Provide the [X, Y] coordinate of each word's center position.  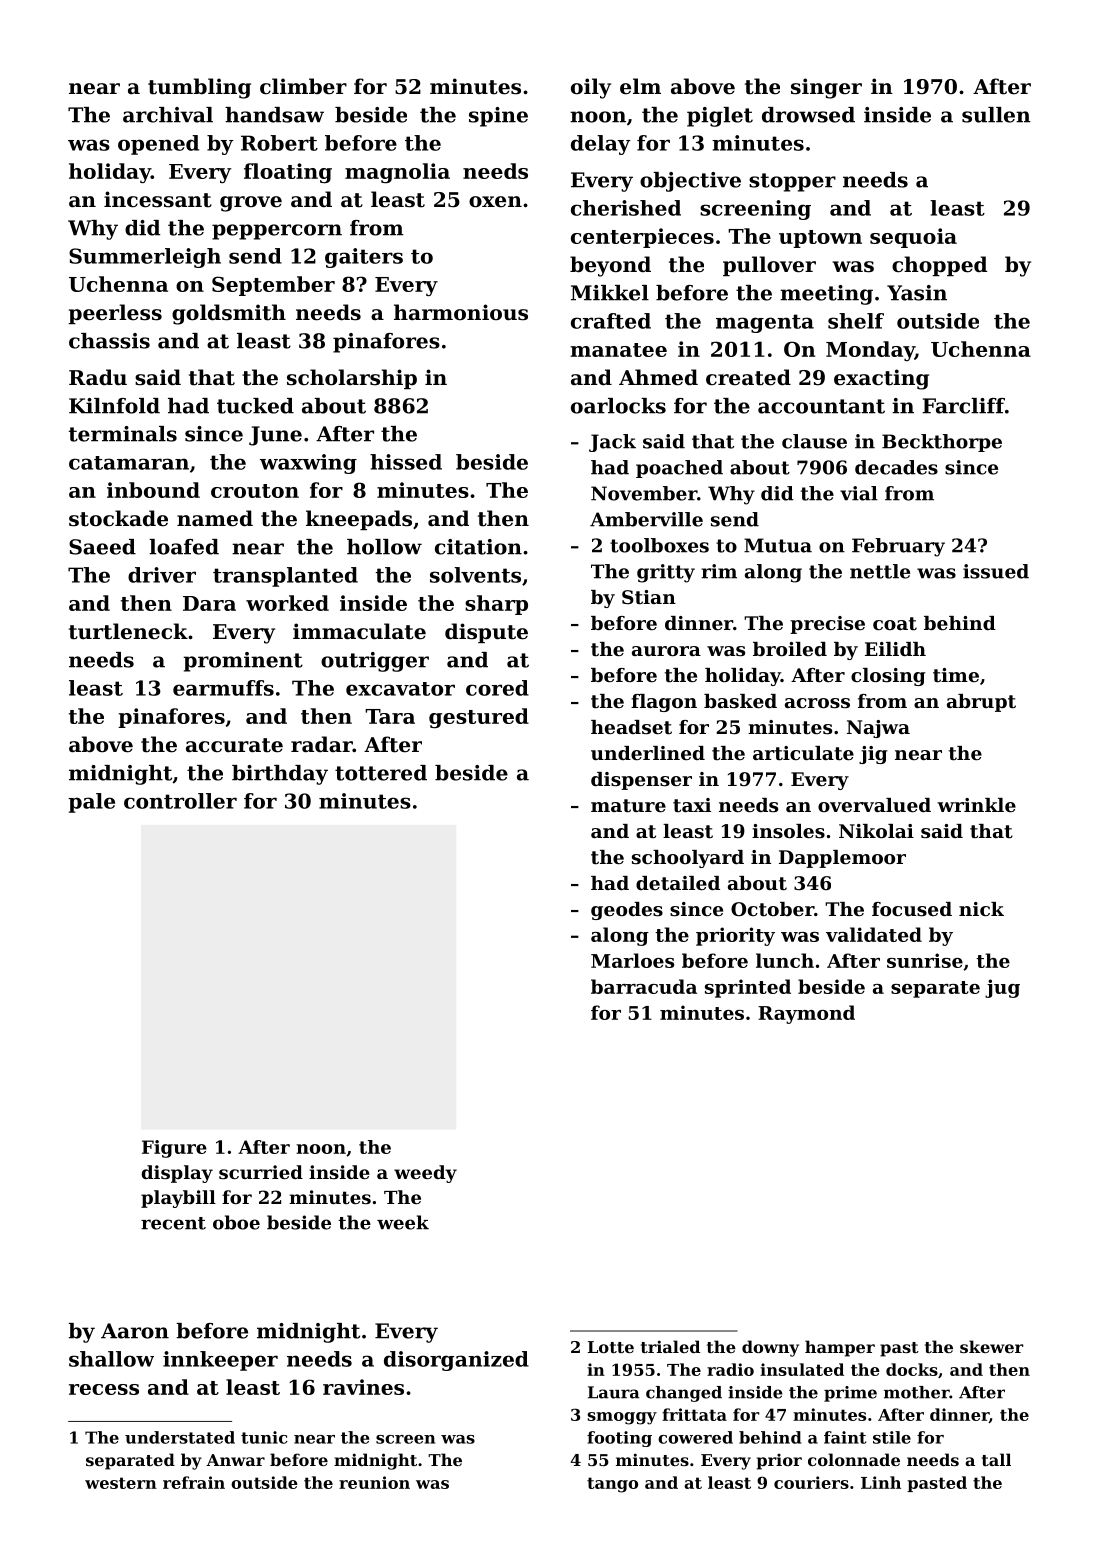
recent [173, 1223]
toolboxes [659, 545]
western [121, 1483]
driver [162, 575]
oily [591, 88]
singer [826, 88]
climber [303, 86]
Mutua [778, 545]
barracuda [644, 986]
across [817, 703]
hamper [840, 1348]
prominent [243, 662]
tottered [381, 773]
